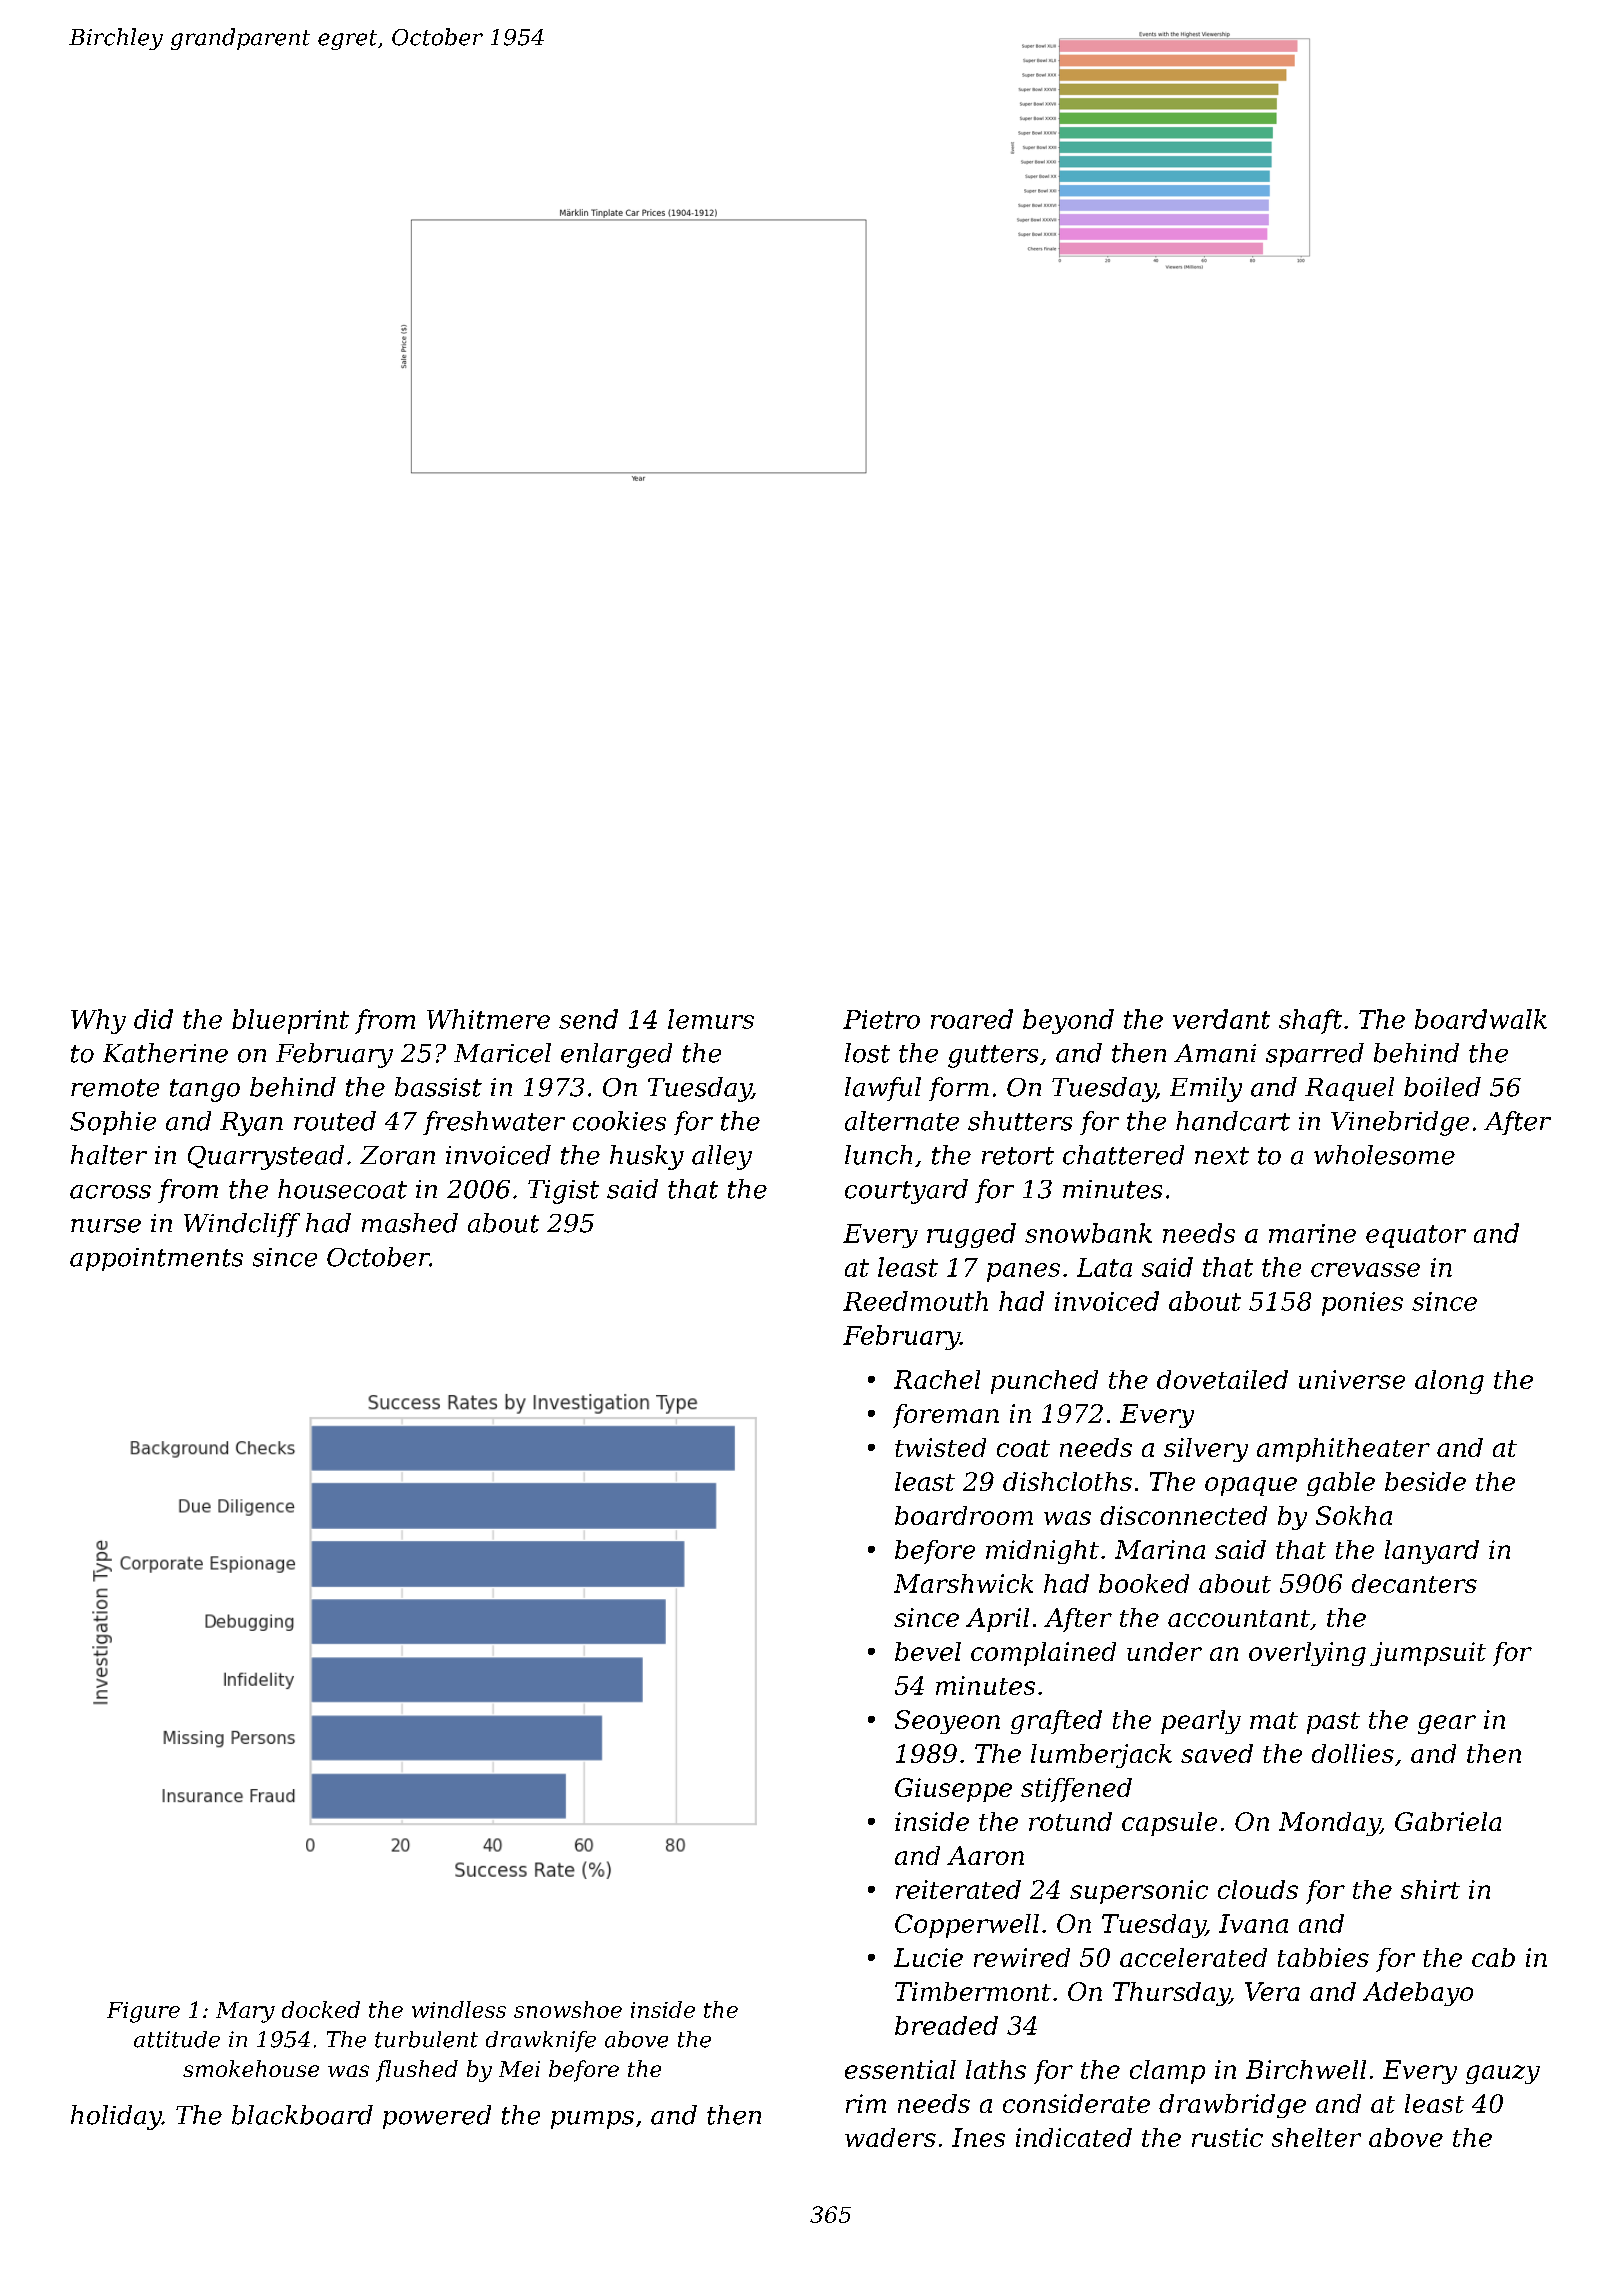 Image resolution: width=1620 pixels, height=2292 pixels. Describe the element at coordinates (972, 1019) in the screenshot. I see `roared` at that location.
